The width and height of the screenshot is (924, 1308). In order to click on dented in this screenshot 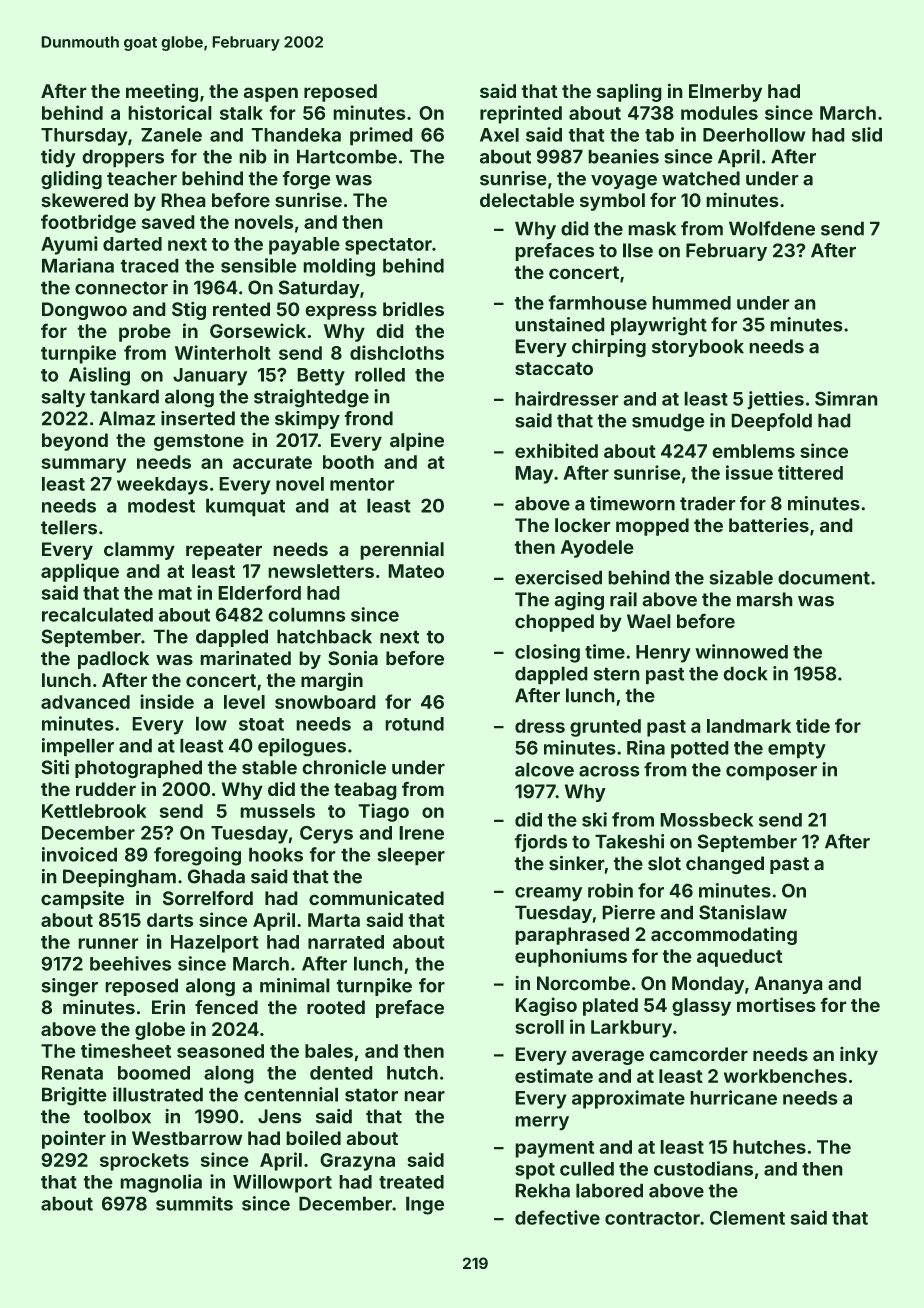, I will do `click(341, 1073)`.
